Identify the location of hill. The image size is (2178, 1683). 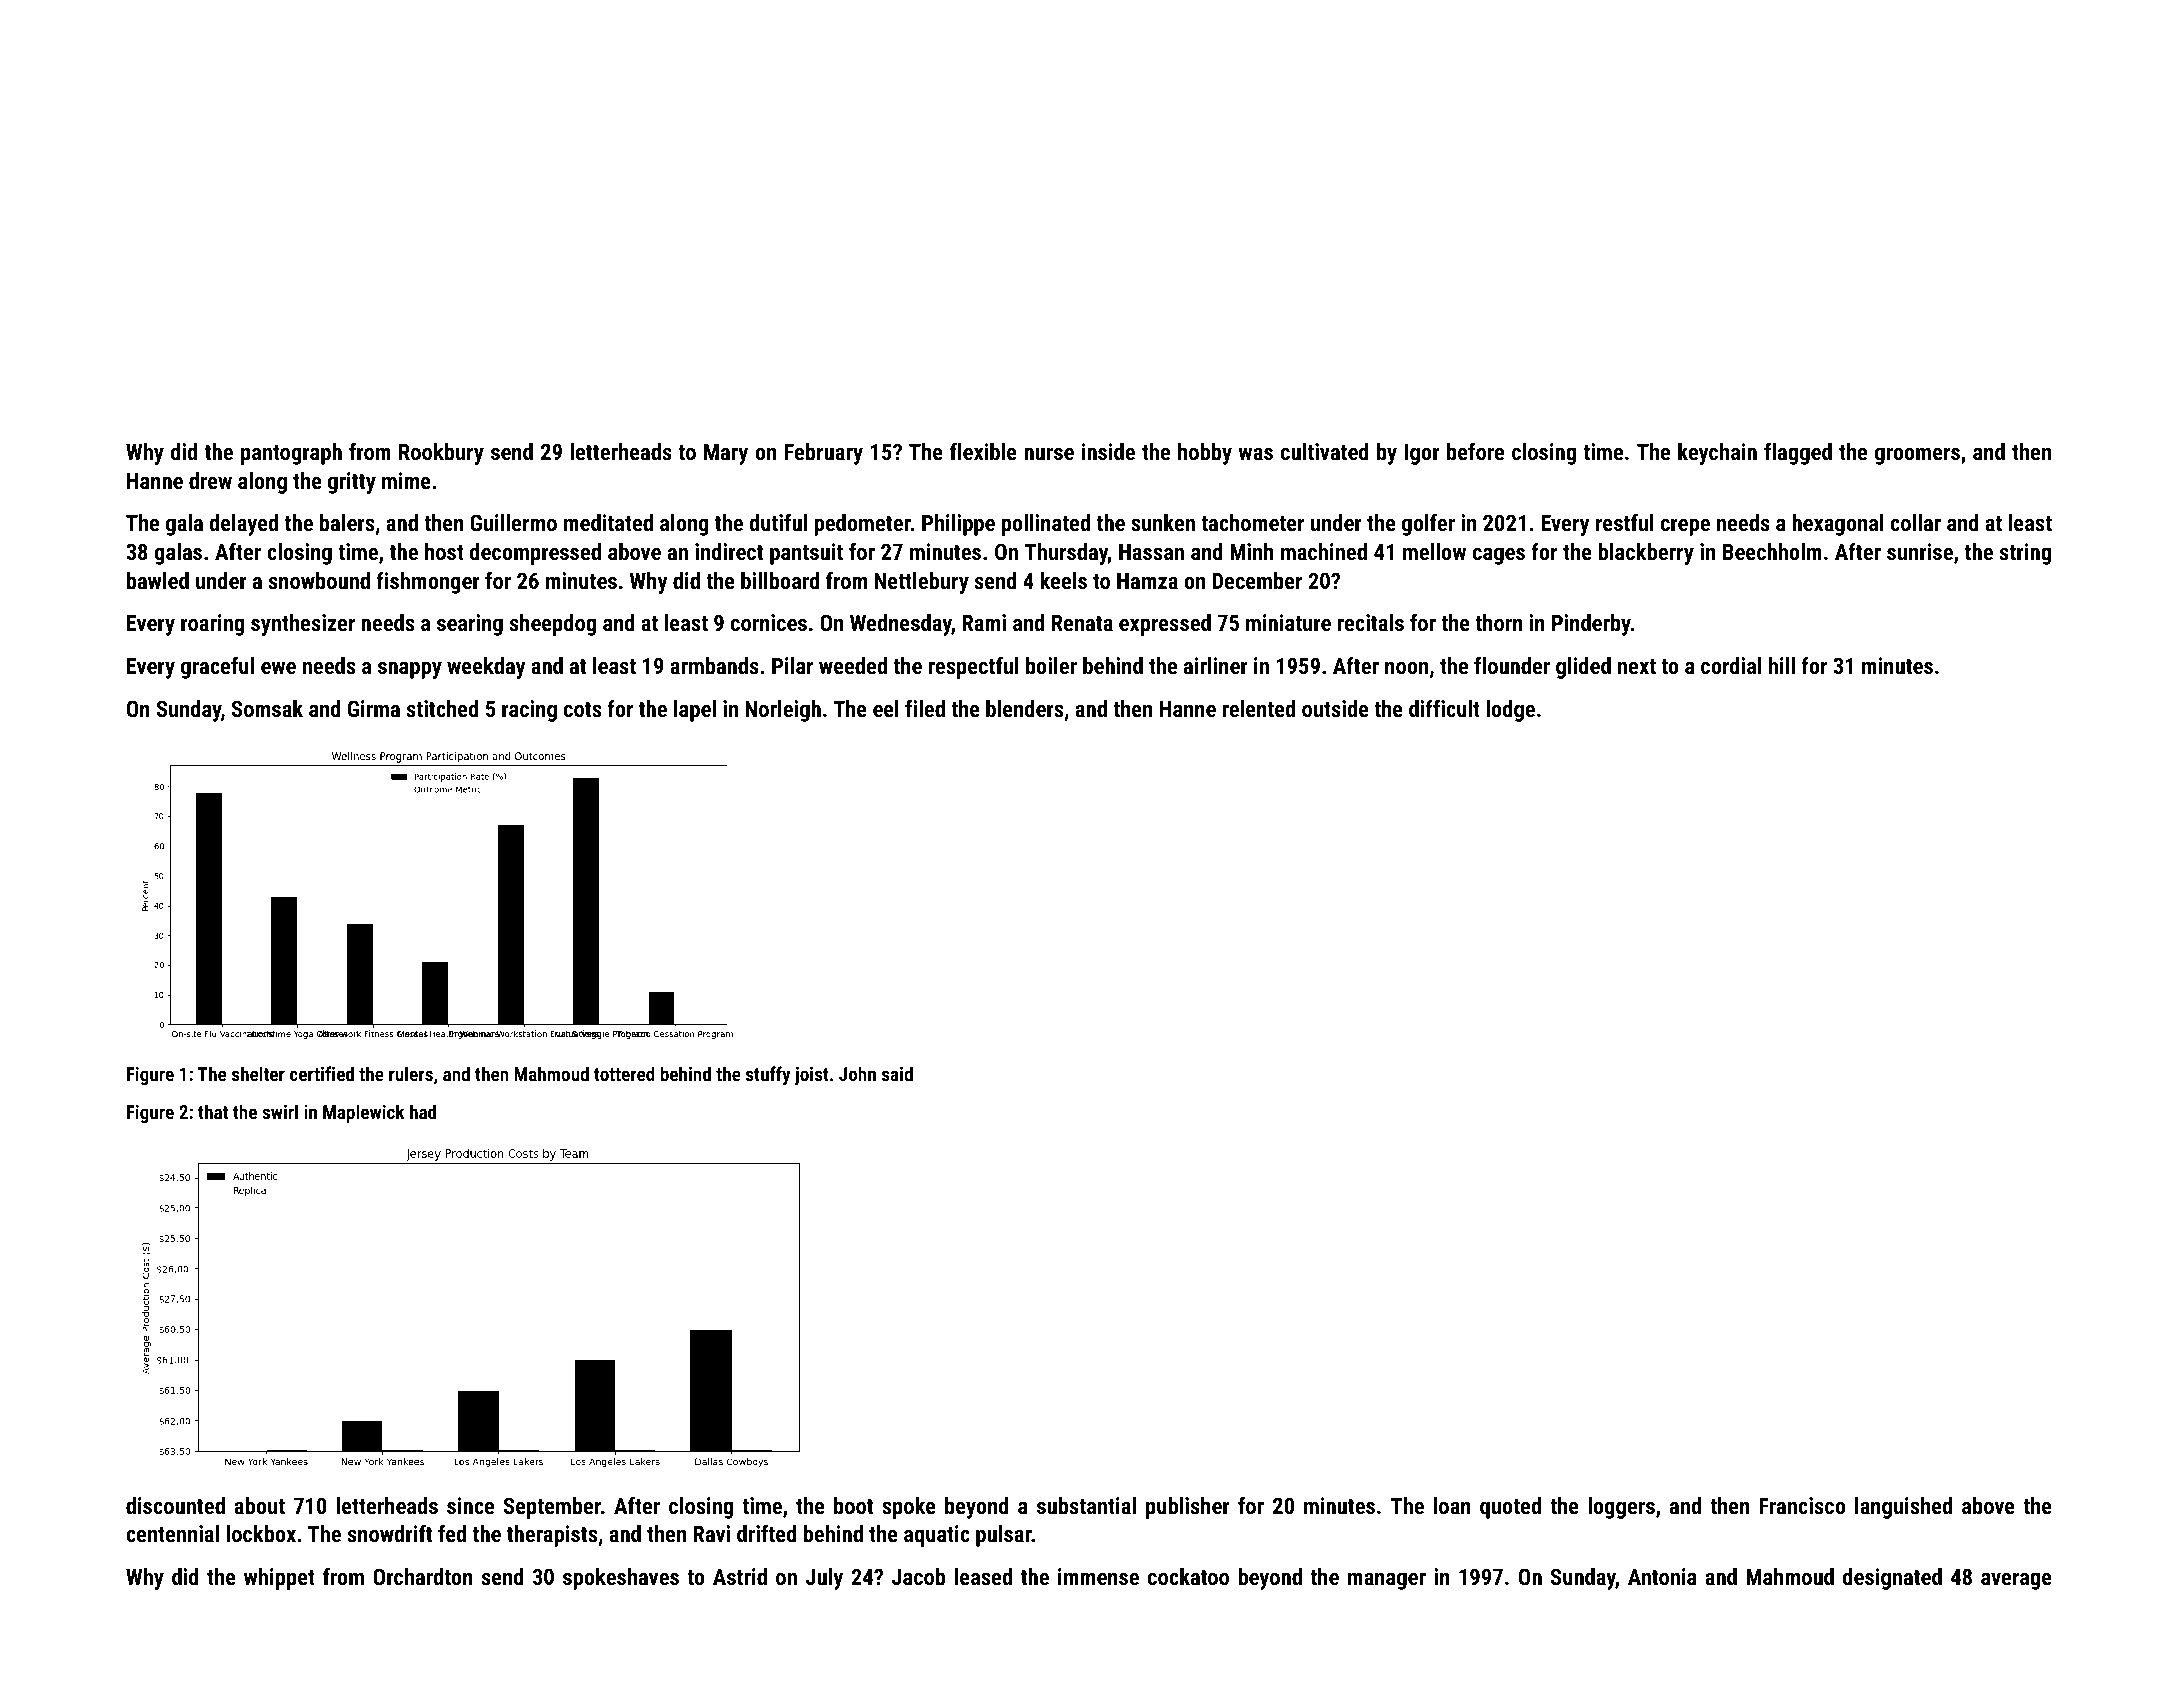
(1782, 665).
